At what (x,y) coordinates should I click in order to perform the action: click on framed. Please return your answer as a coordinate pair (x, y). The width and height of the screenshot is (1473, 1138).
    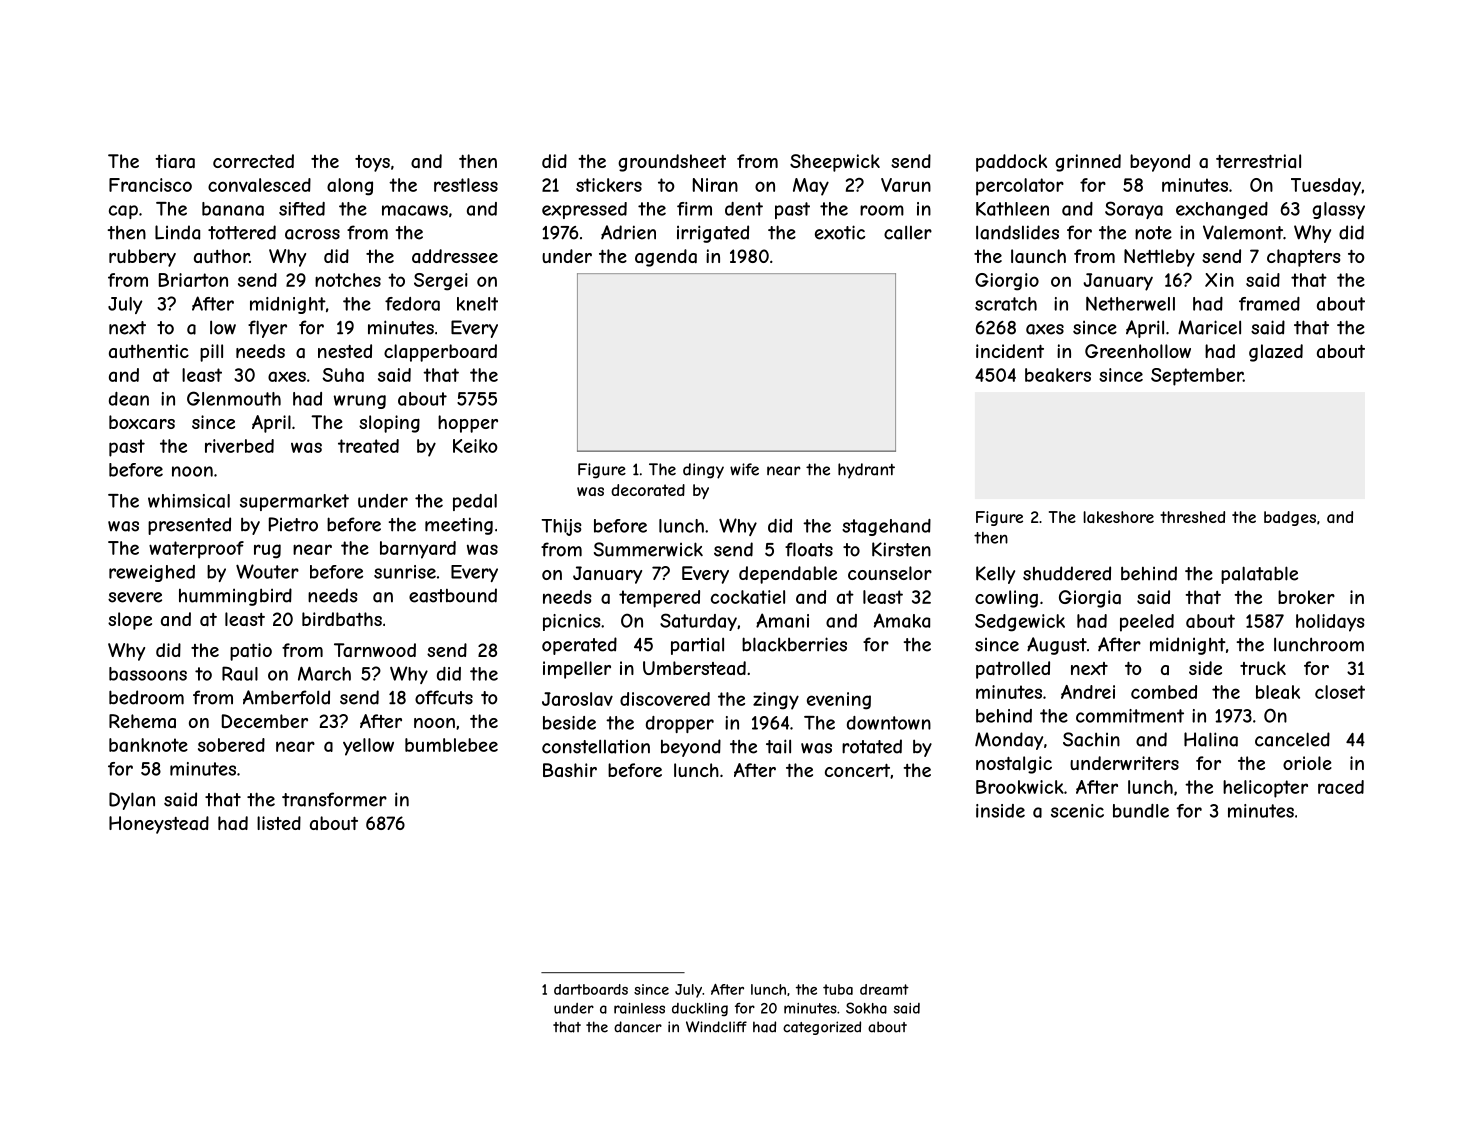
    Looking at the image, I should click on (1269, 304).
